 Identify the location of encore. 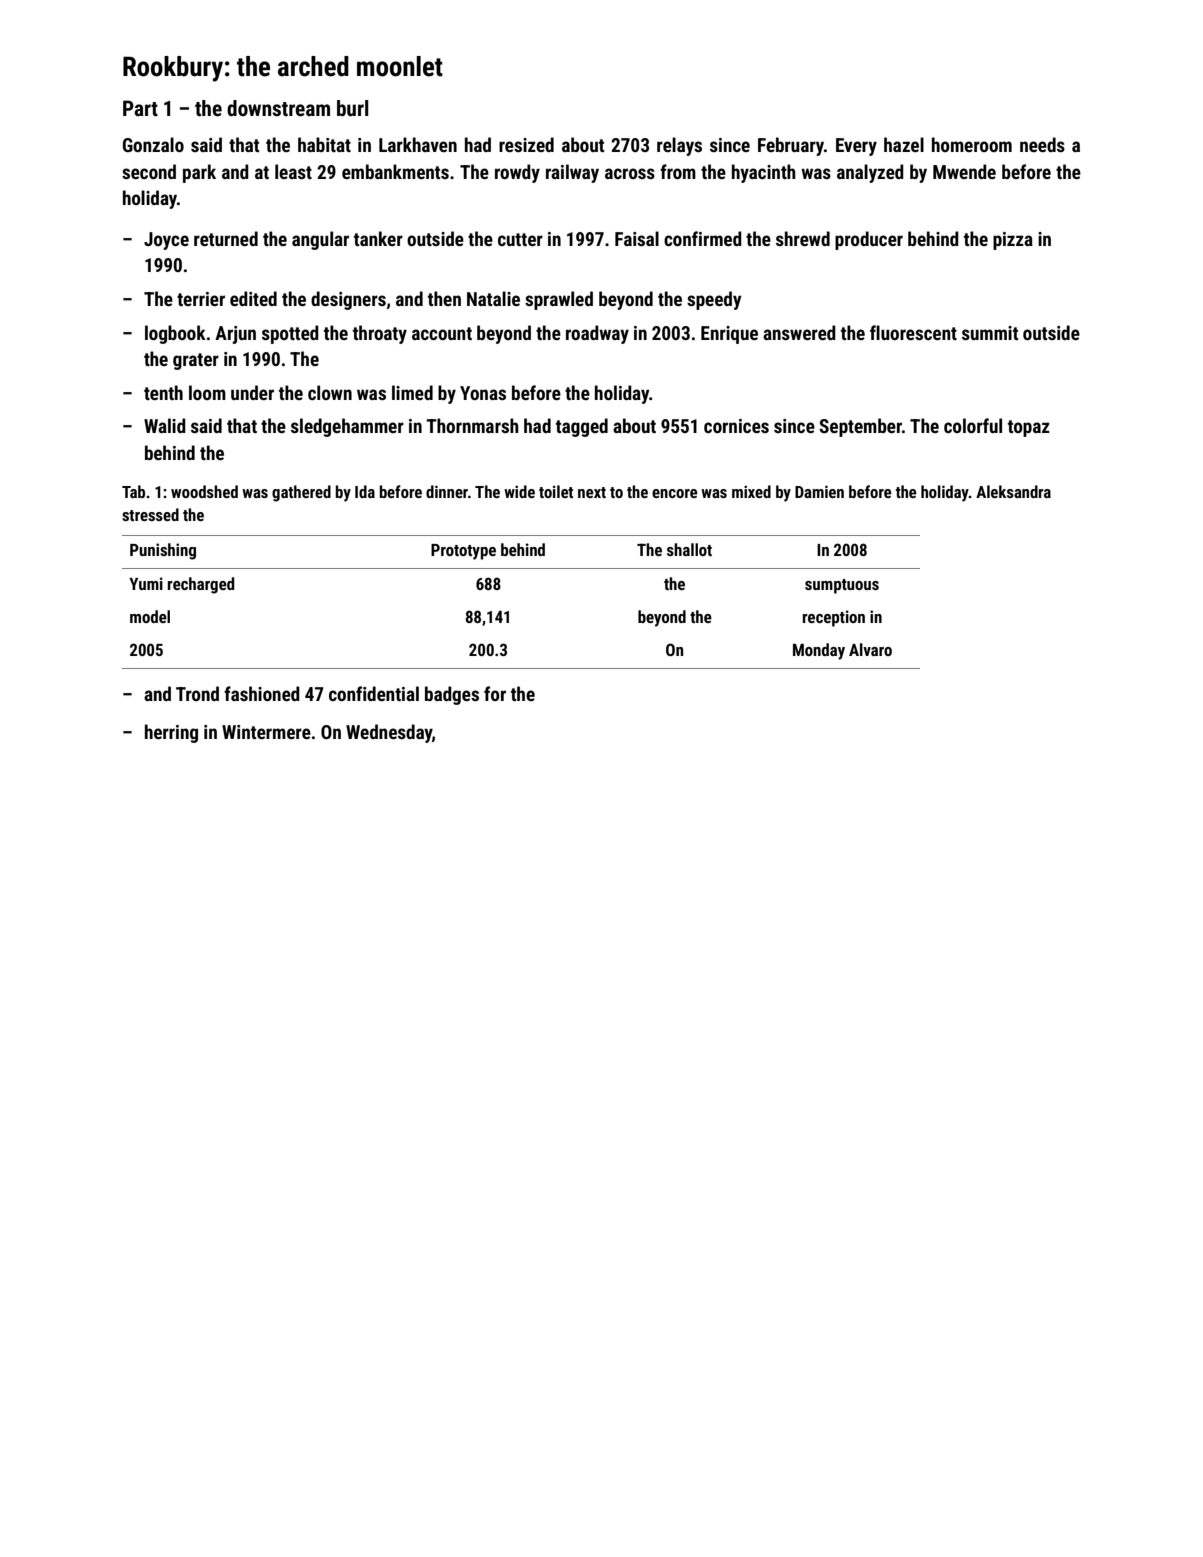
(675, 493).
